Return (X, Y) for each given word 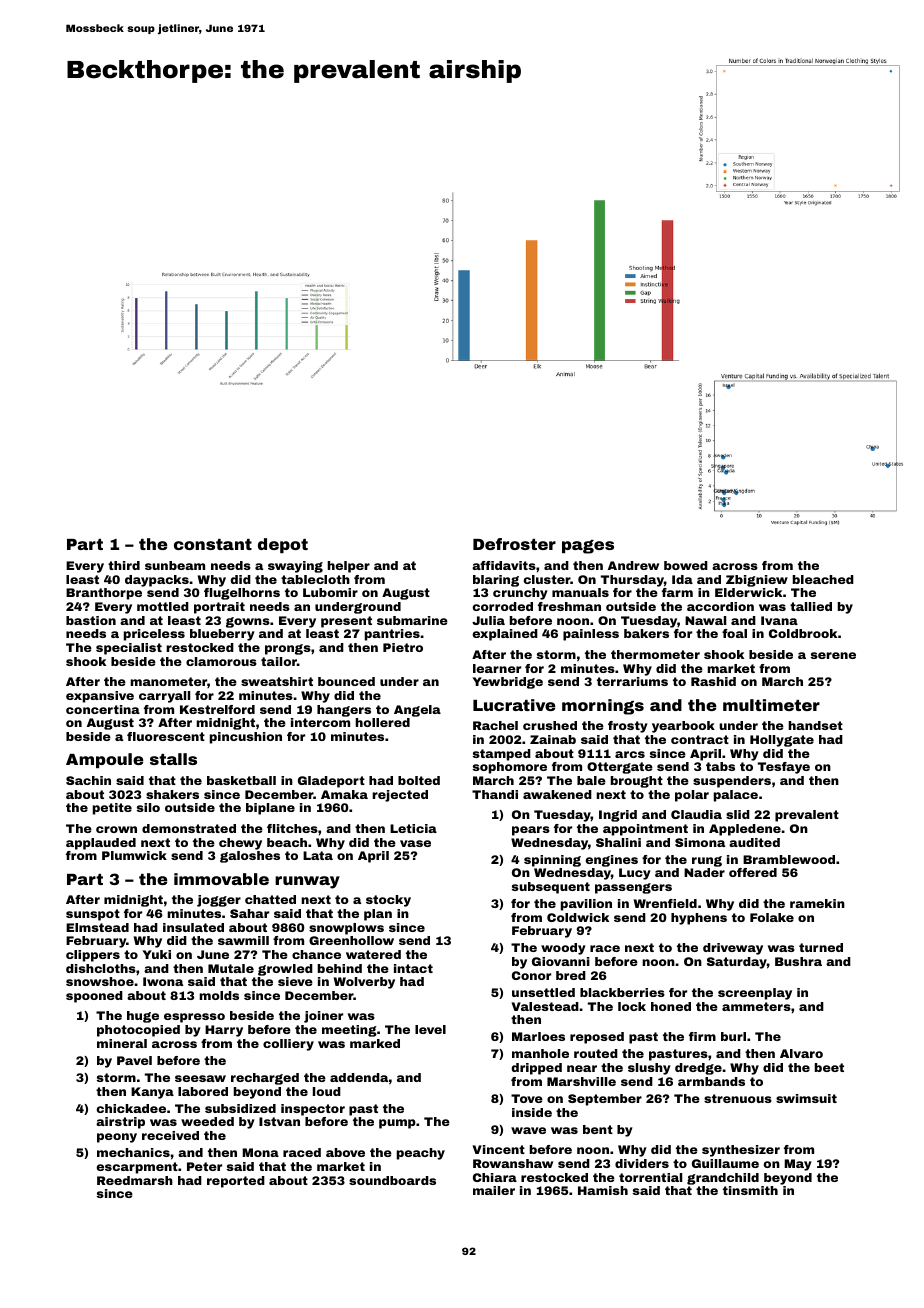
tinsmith (750, 1190)
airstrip (120, 1123)
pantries (392, 635)
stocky (388, 901)
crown (116, 829)
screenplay (755, 994)
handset (815, 725)
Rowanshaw (513, 1163)
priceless (154, 635)
